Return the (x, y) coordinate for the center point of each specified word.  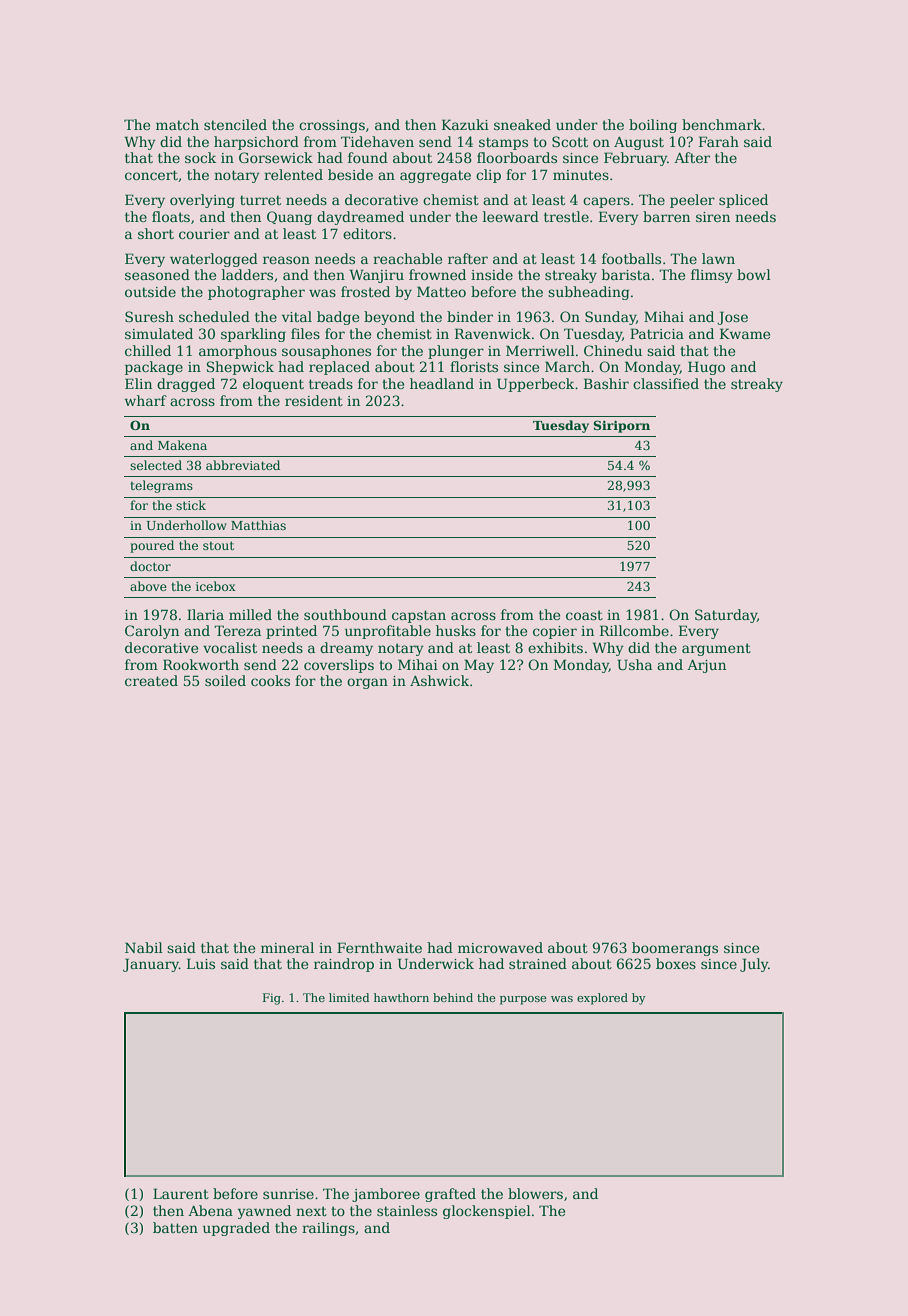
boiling (653, 126)
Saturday (726, 616)
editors (367, 233)
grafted (450, 1195)
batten (175, 1227)
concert (151, 175)
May (479, 666)
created (151, 680)
